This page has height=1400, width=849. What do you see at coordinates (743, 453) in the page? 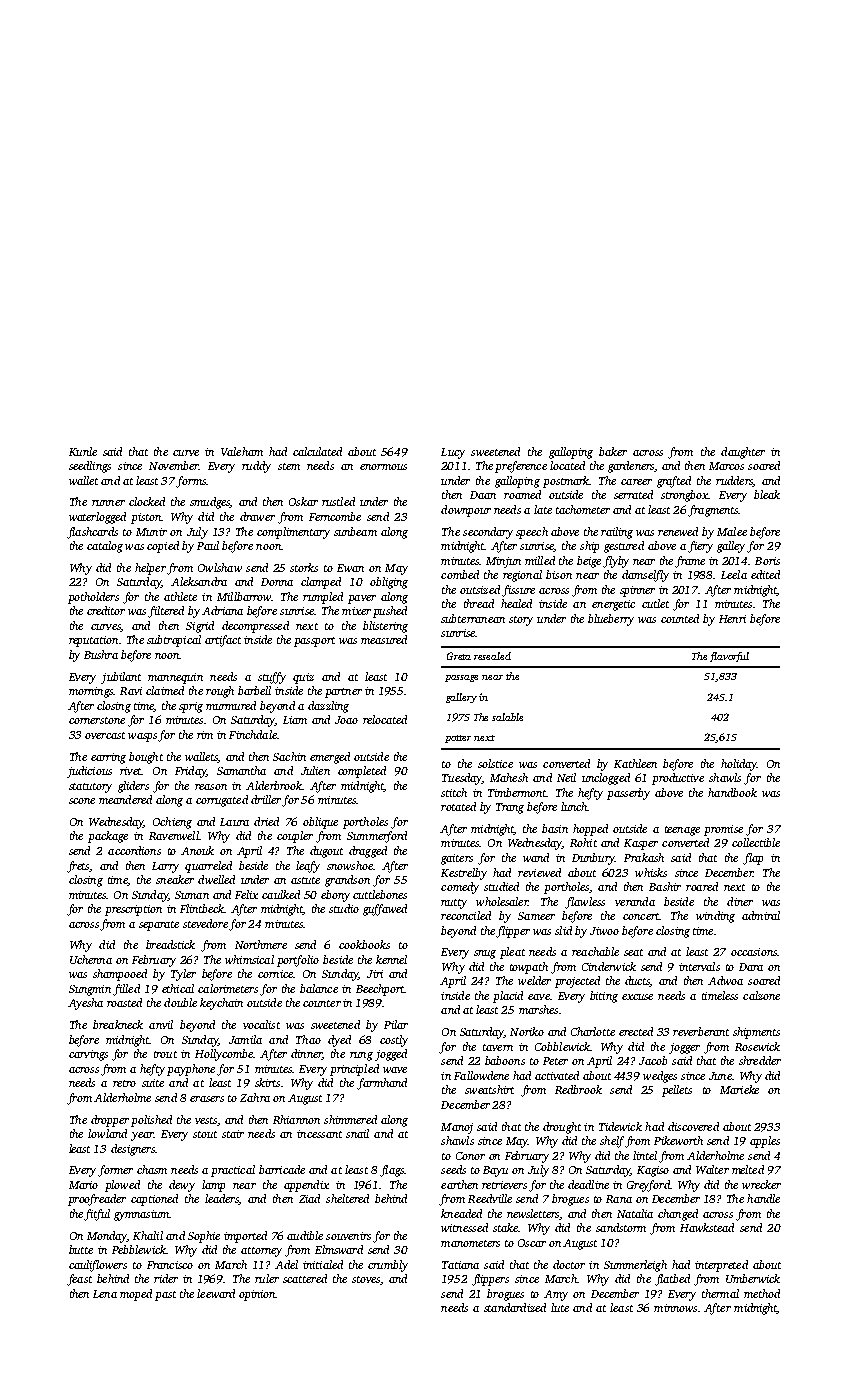
I see `daughter` at bounding box center [743, 453].
